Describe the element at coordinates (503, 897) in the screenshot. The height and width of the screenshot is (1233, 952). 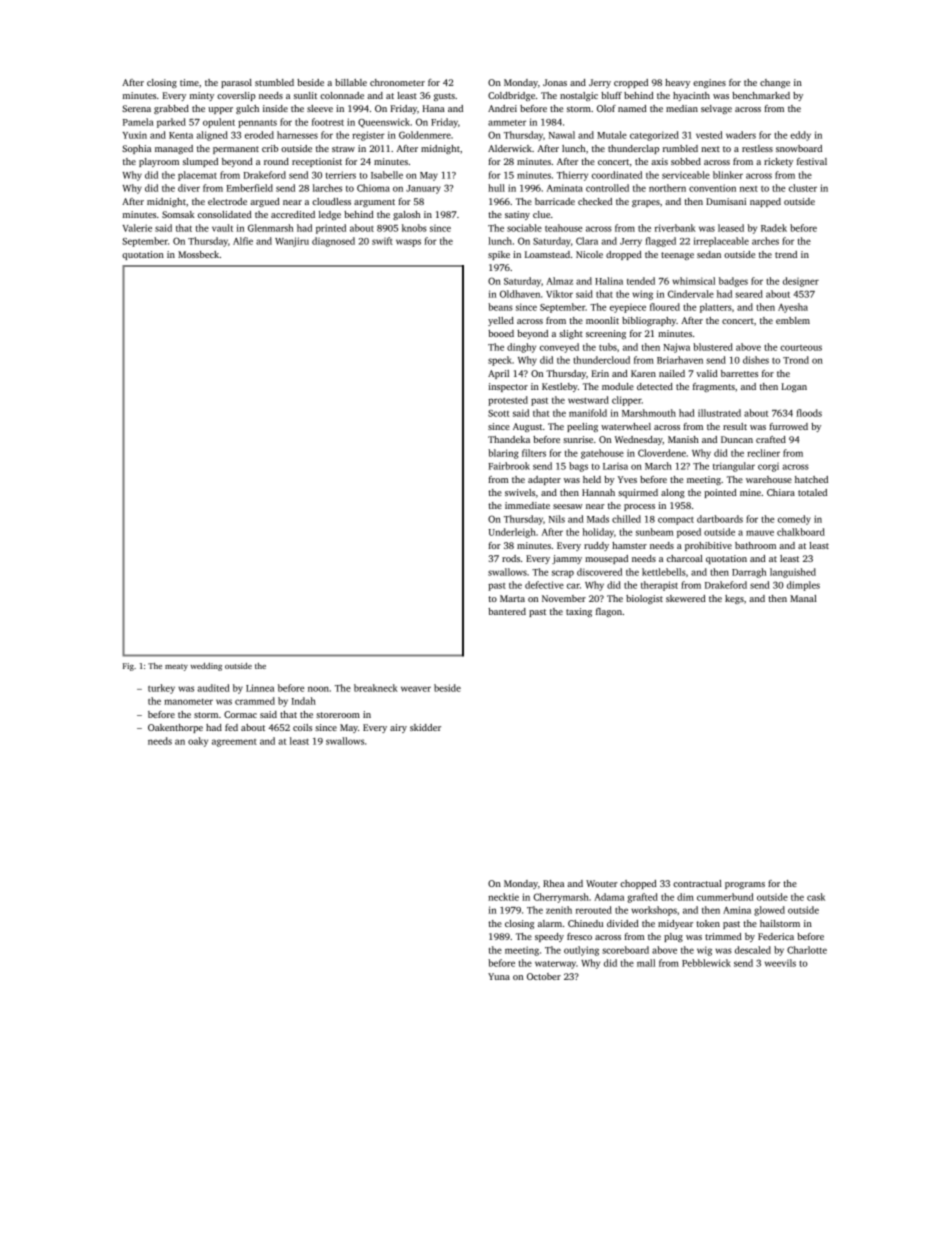
I see `necktie` at that location.
